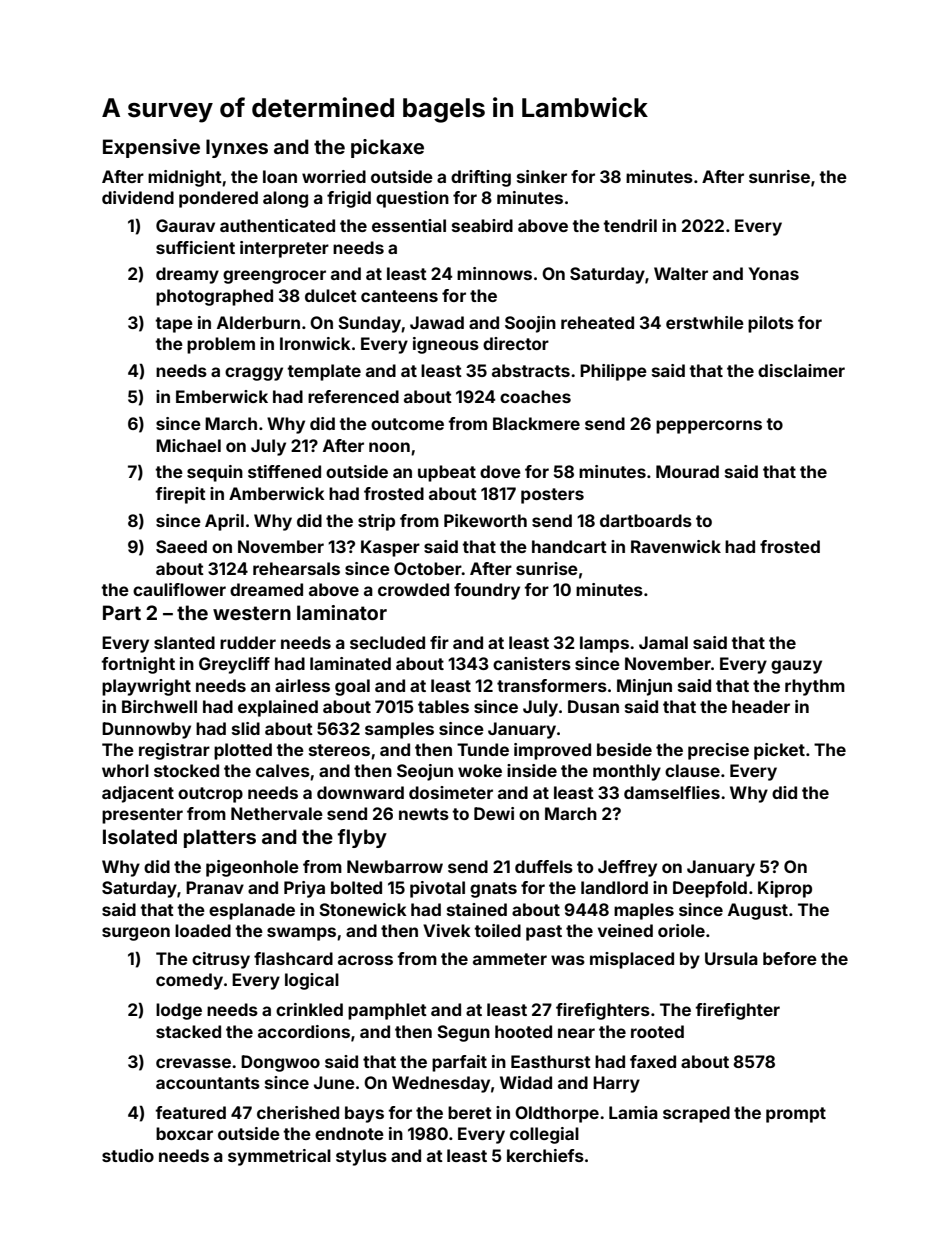 This document has height=1233, width=952. I want to click on damselflies, so click(672, 792).
